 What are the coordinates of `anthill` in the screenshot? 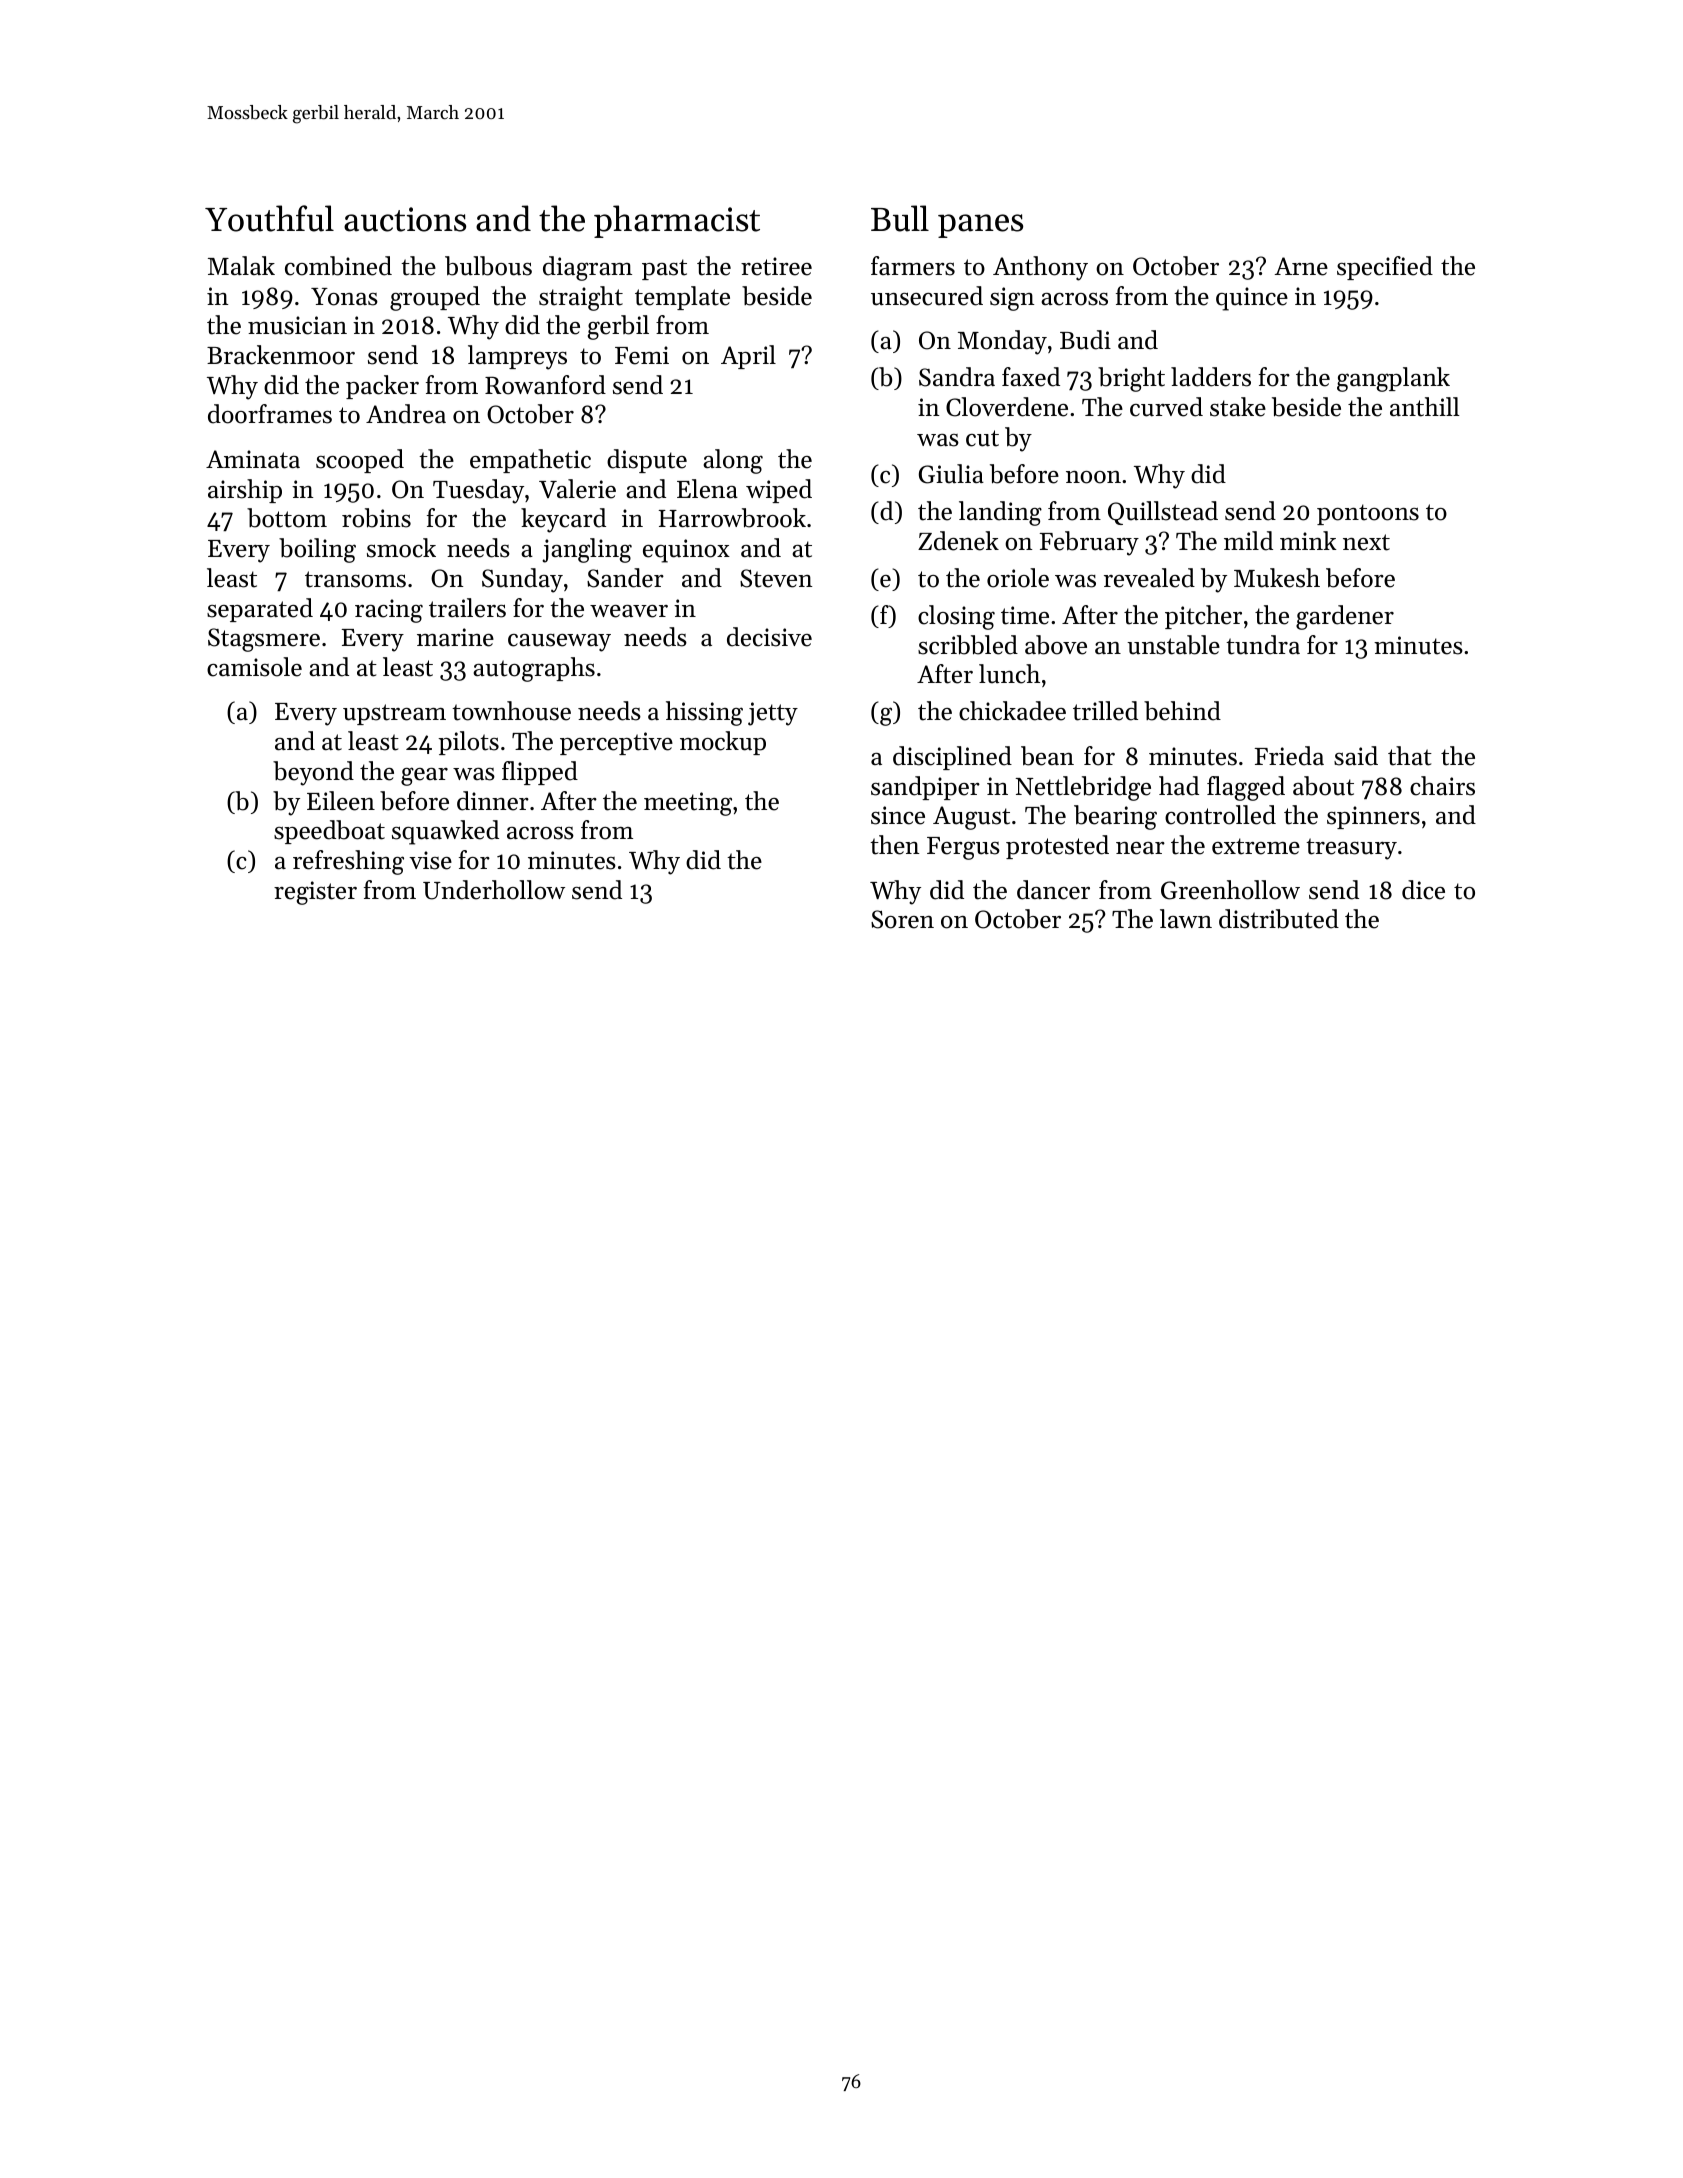 It's located at (1425, 407).
